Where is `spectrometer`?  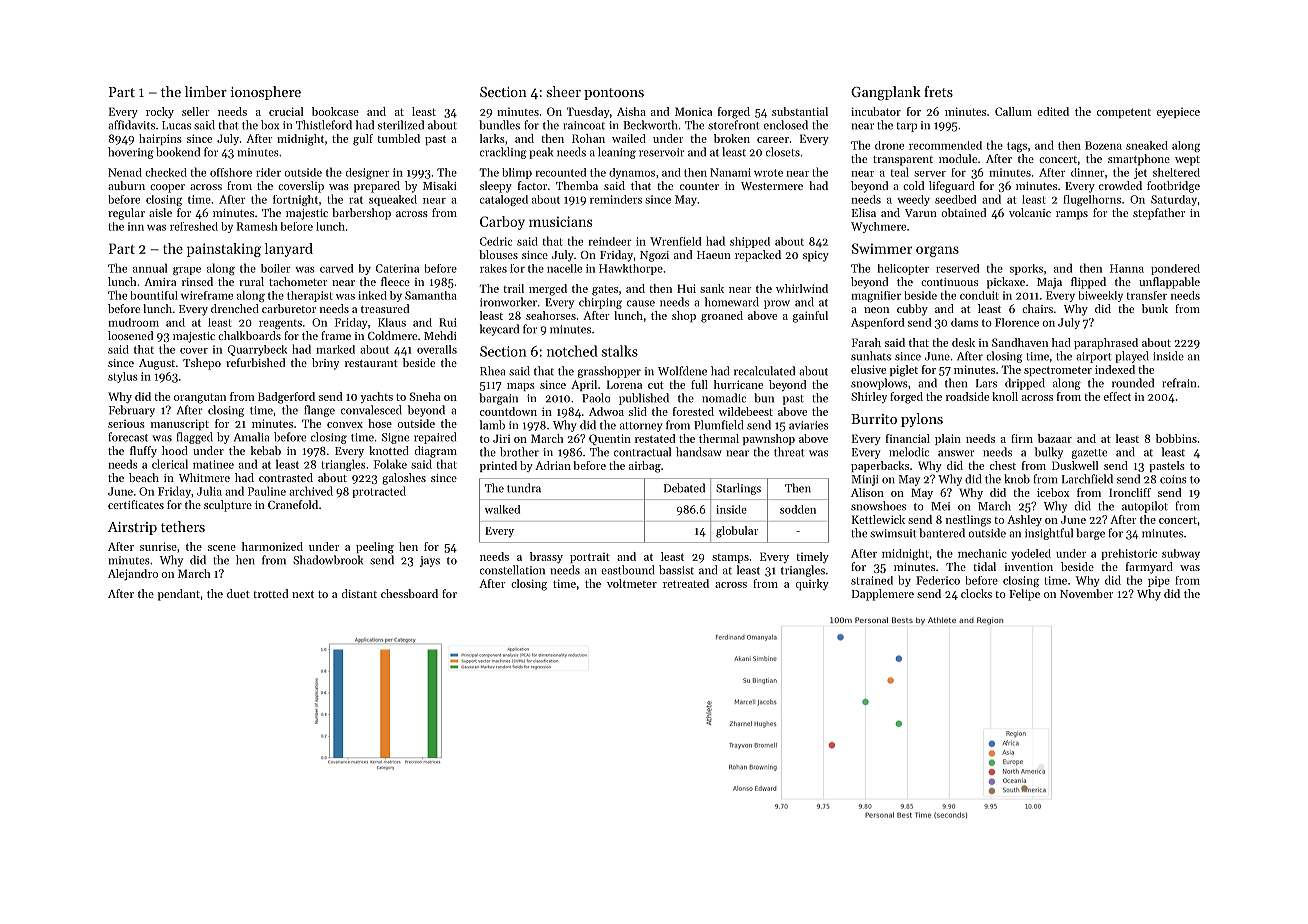
spectrometer is located at coordinates (1058, 371).
